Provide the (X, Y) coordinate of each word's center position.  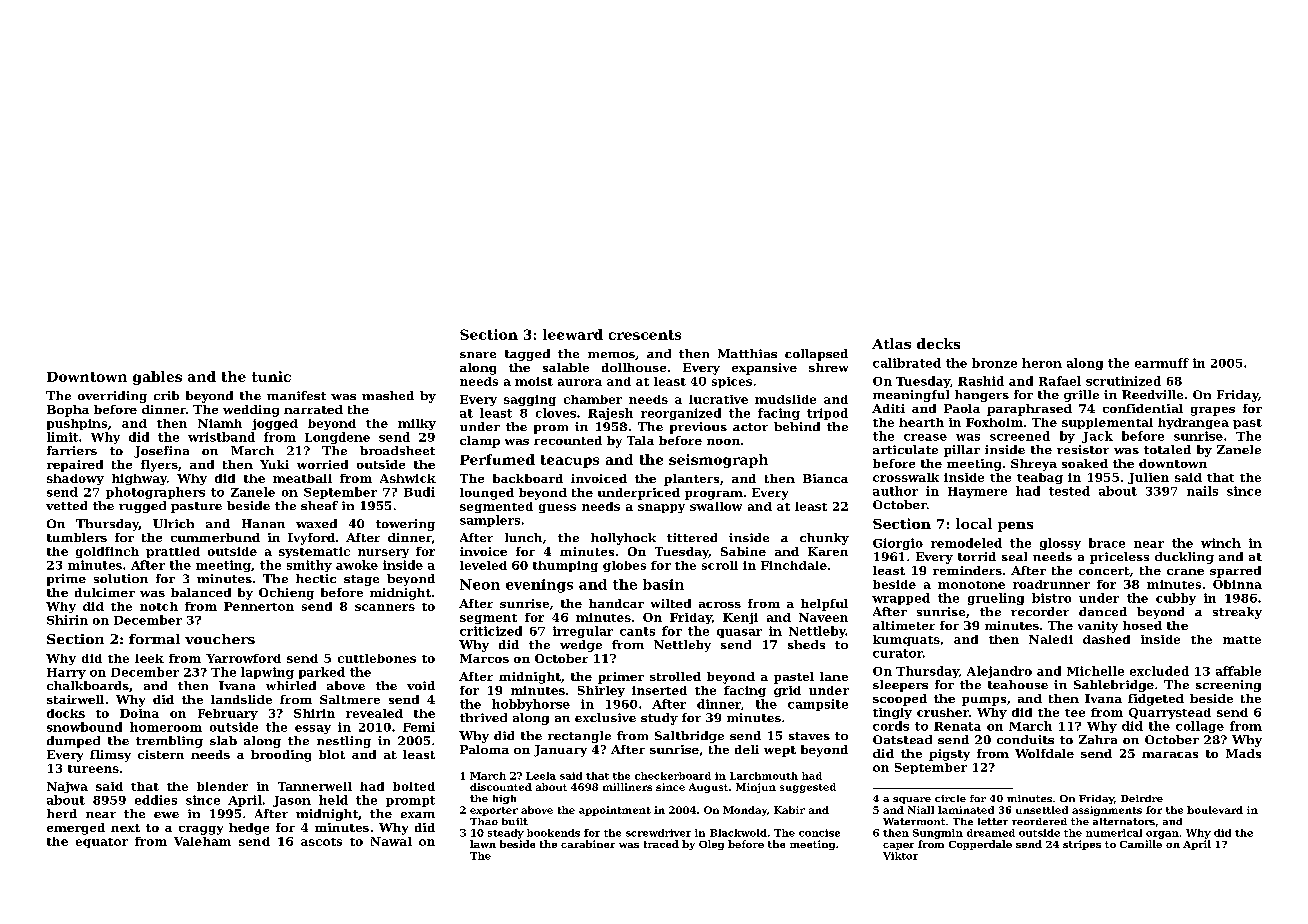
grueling (996, 599)
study (659, 719)
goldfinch (107, 552)
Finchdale (794, 565)
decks (938, 343)
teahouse (1018, 684)
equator (102, 843)
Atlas (891, 343)
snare (478, 355)
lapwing (267, 673)
